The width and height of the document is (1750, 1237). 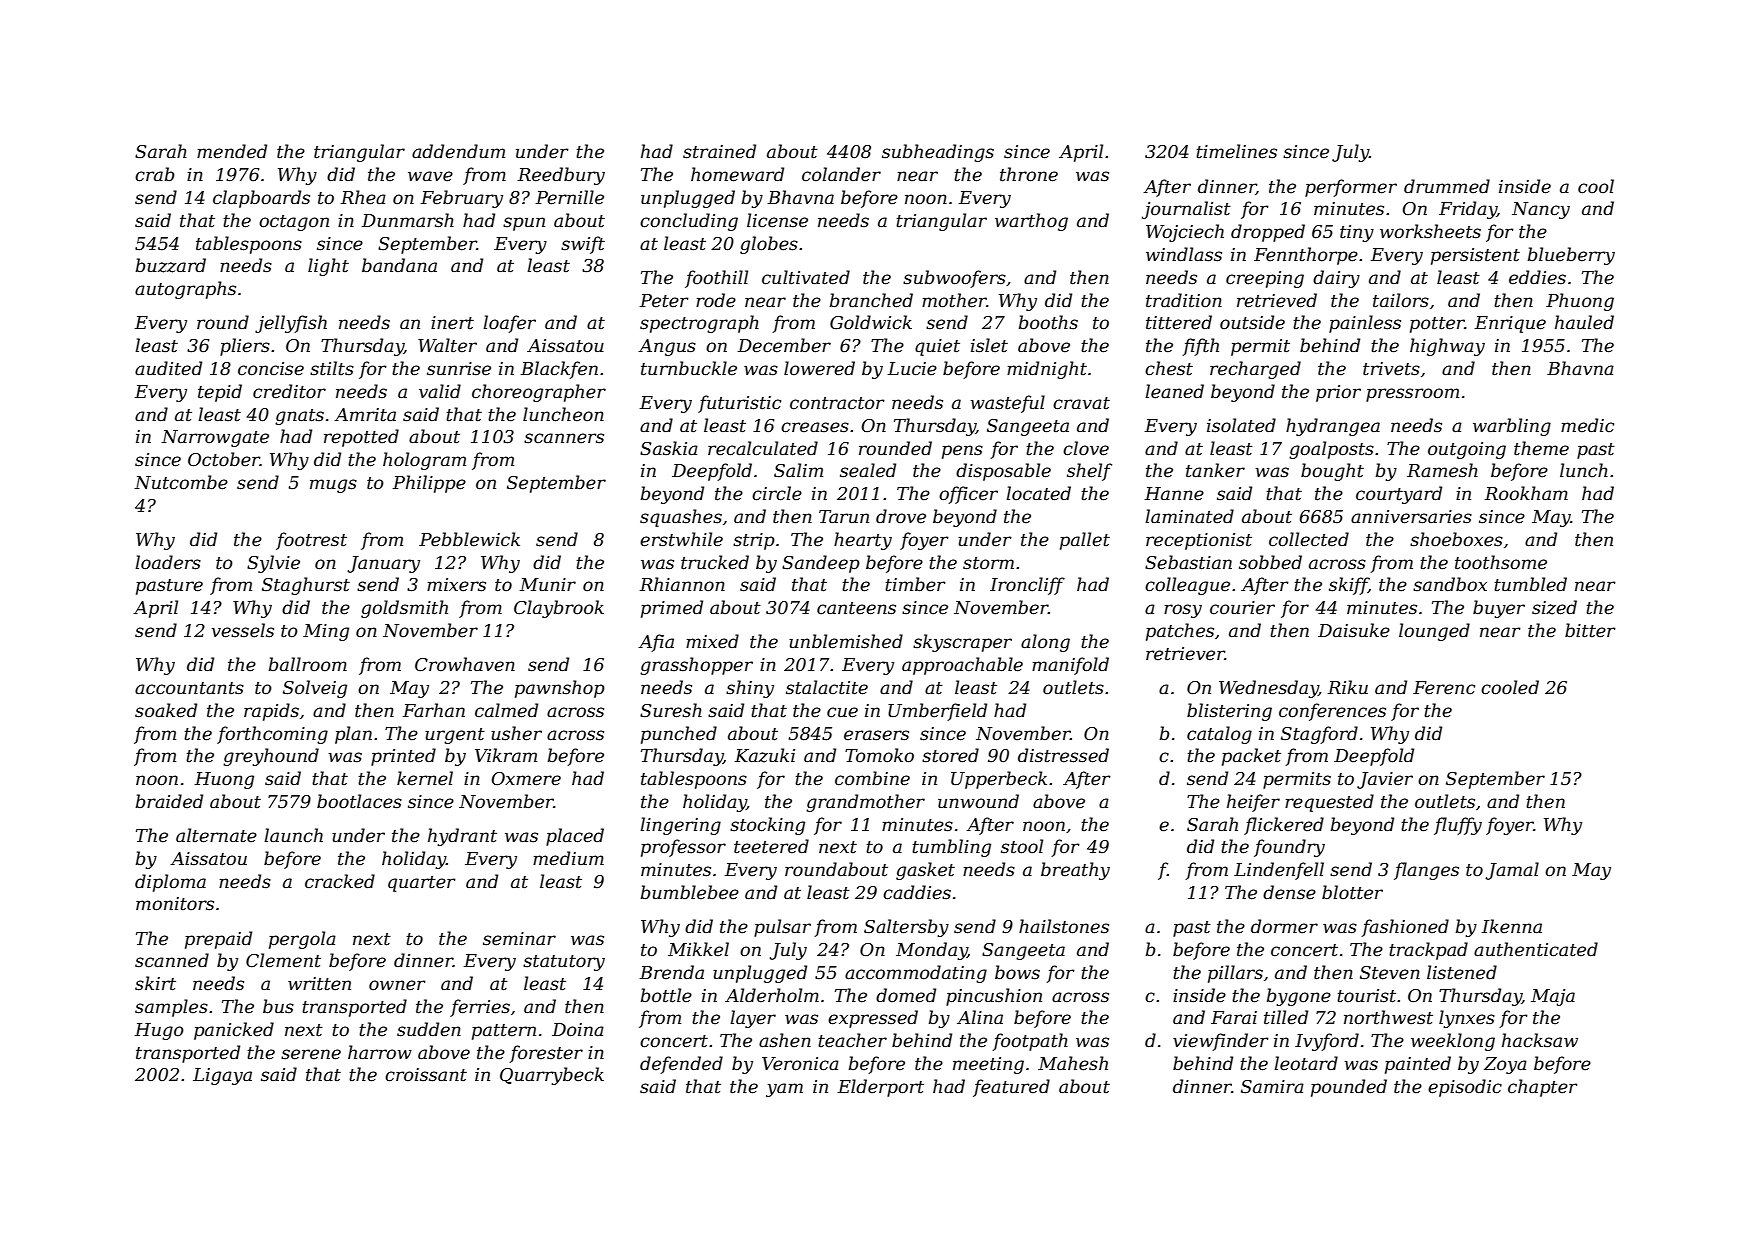 I want to click on yam, so click(x=784, y=1090).
